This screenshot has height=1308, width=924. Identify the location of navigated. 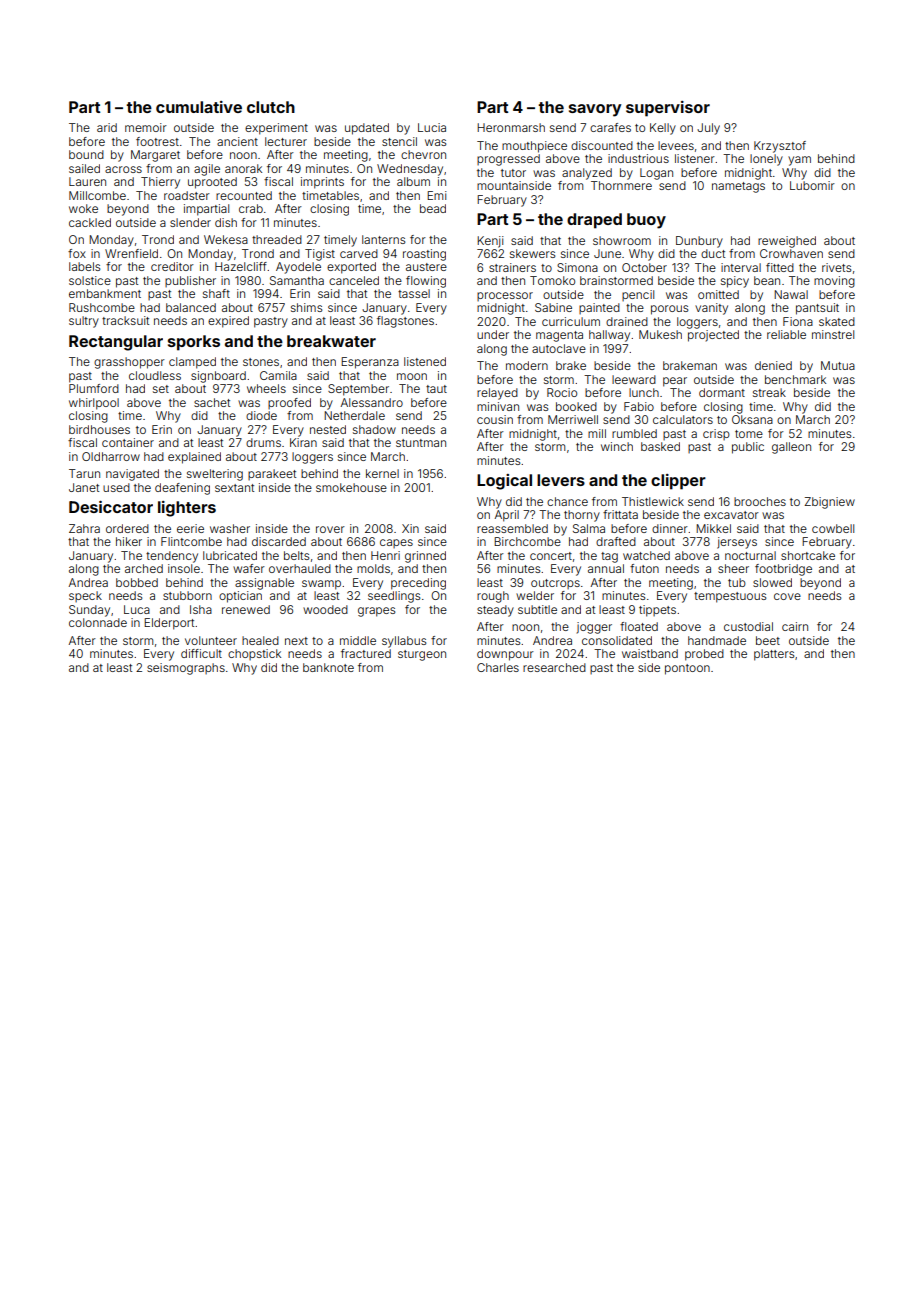
(132, 475).
